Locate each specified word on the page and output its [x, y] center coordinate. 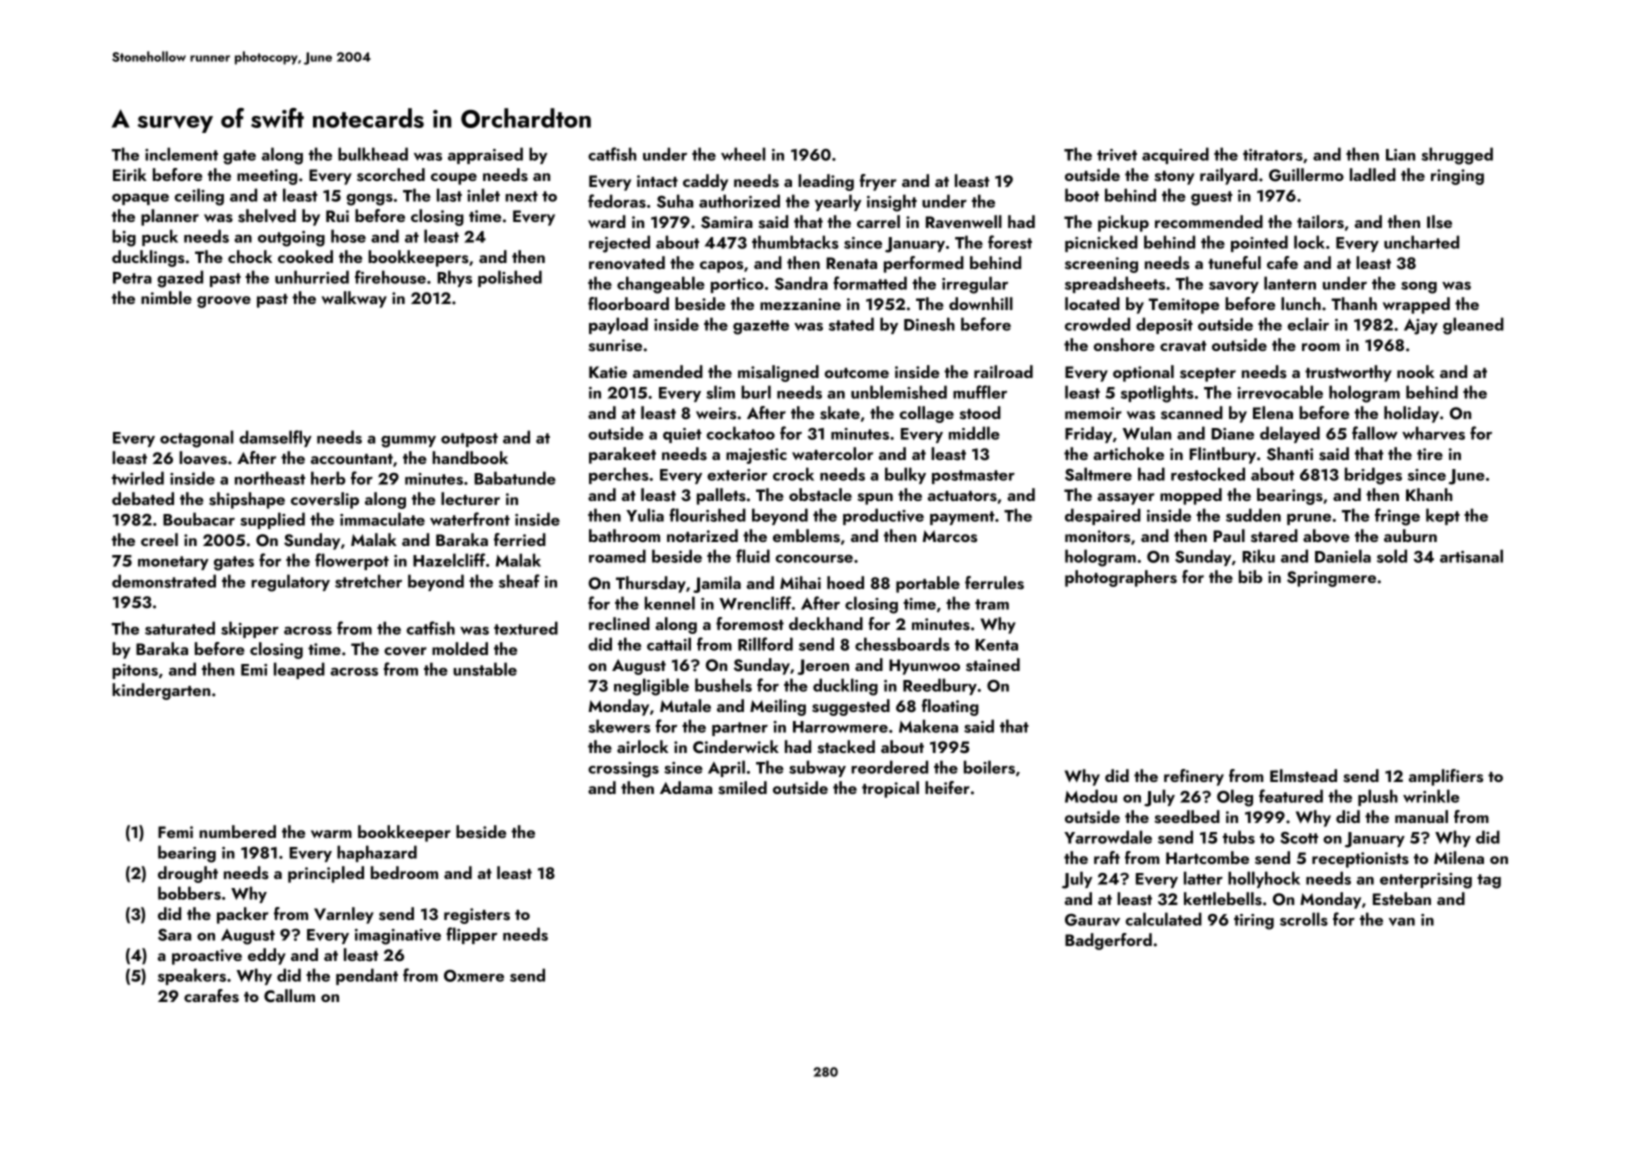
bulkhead [373, 154]
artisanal [1471, 556]
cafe [1282, 262]
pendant [367, 976]
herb [328, 478]
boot [1082, 195]
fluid [753, 556]
